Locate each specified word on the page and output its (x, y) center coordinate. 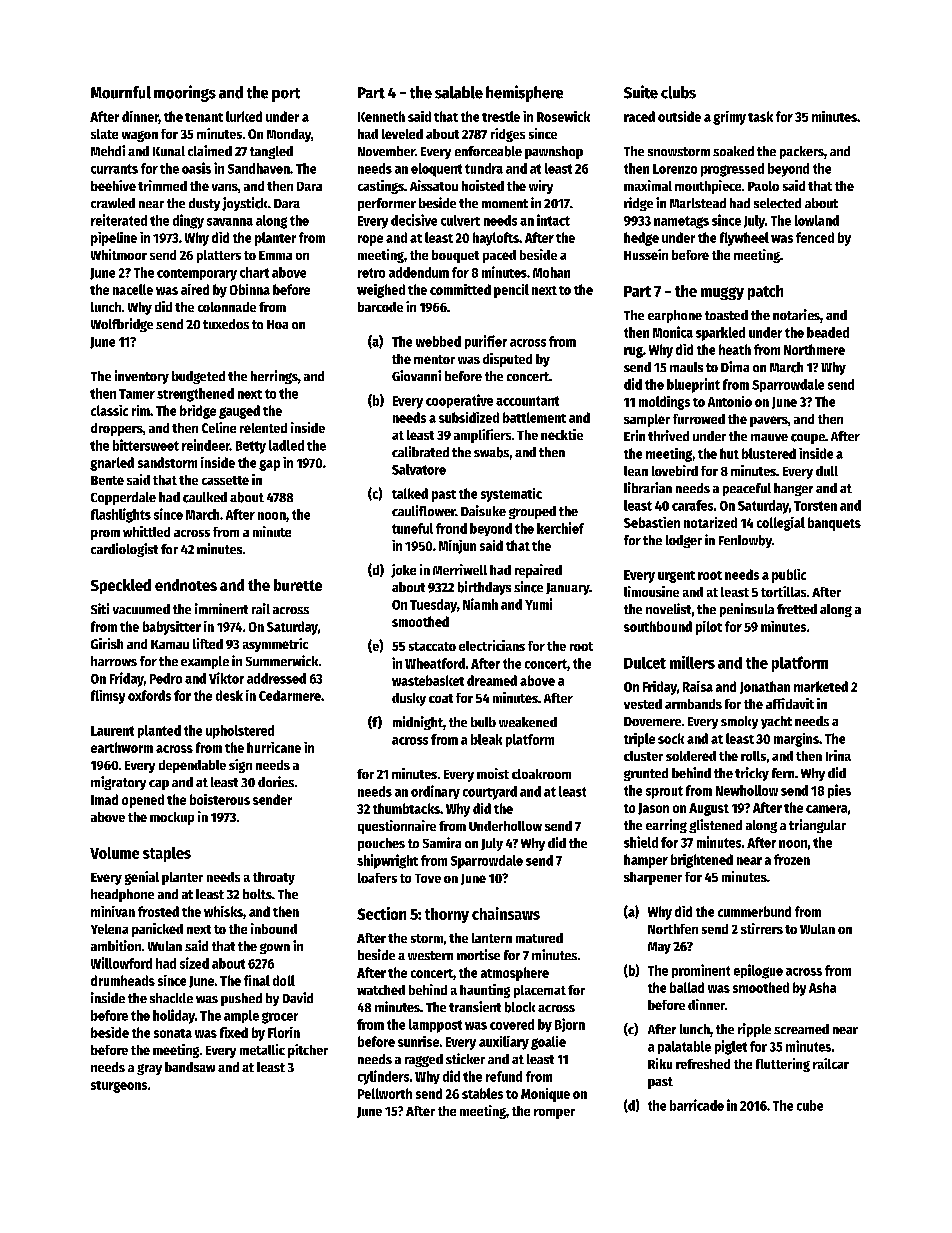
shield (641, 842)
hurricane (274, 747)
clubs (678, 92)
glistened (715, 826)
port (286, 95)
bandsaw (190, 1067)
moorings (185, 93)
